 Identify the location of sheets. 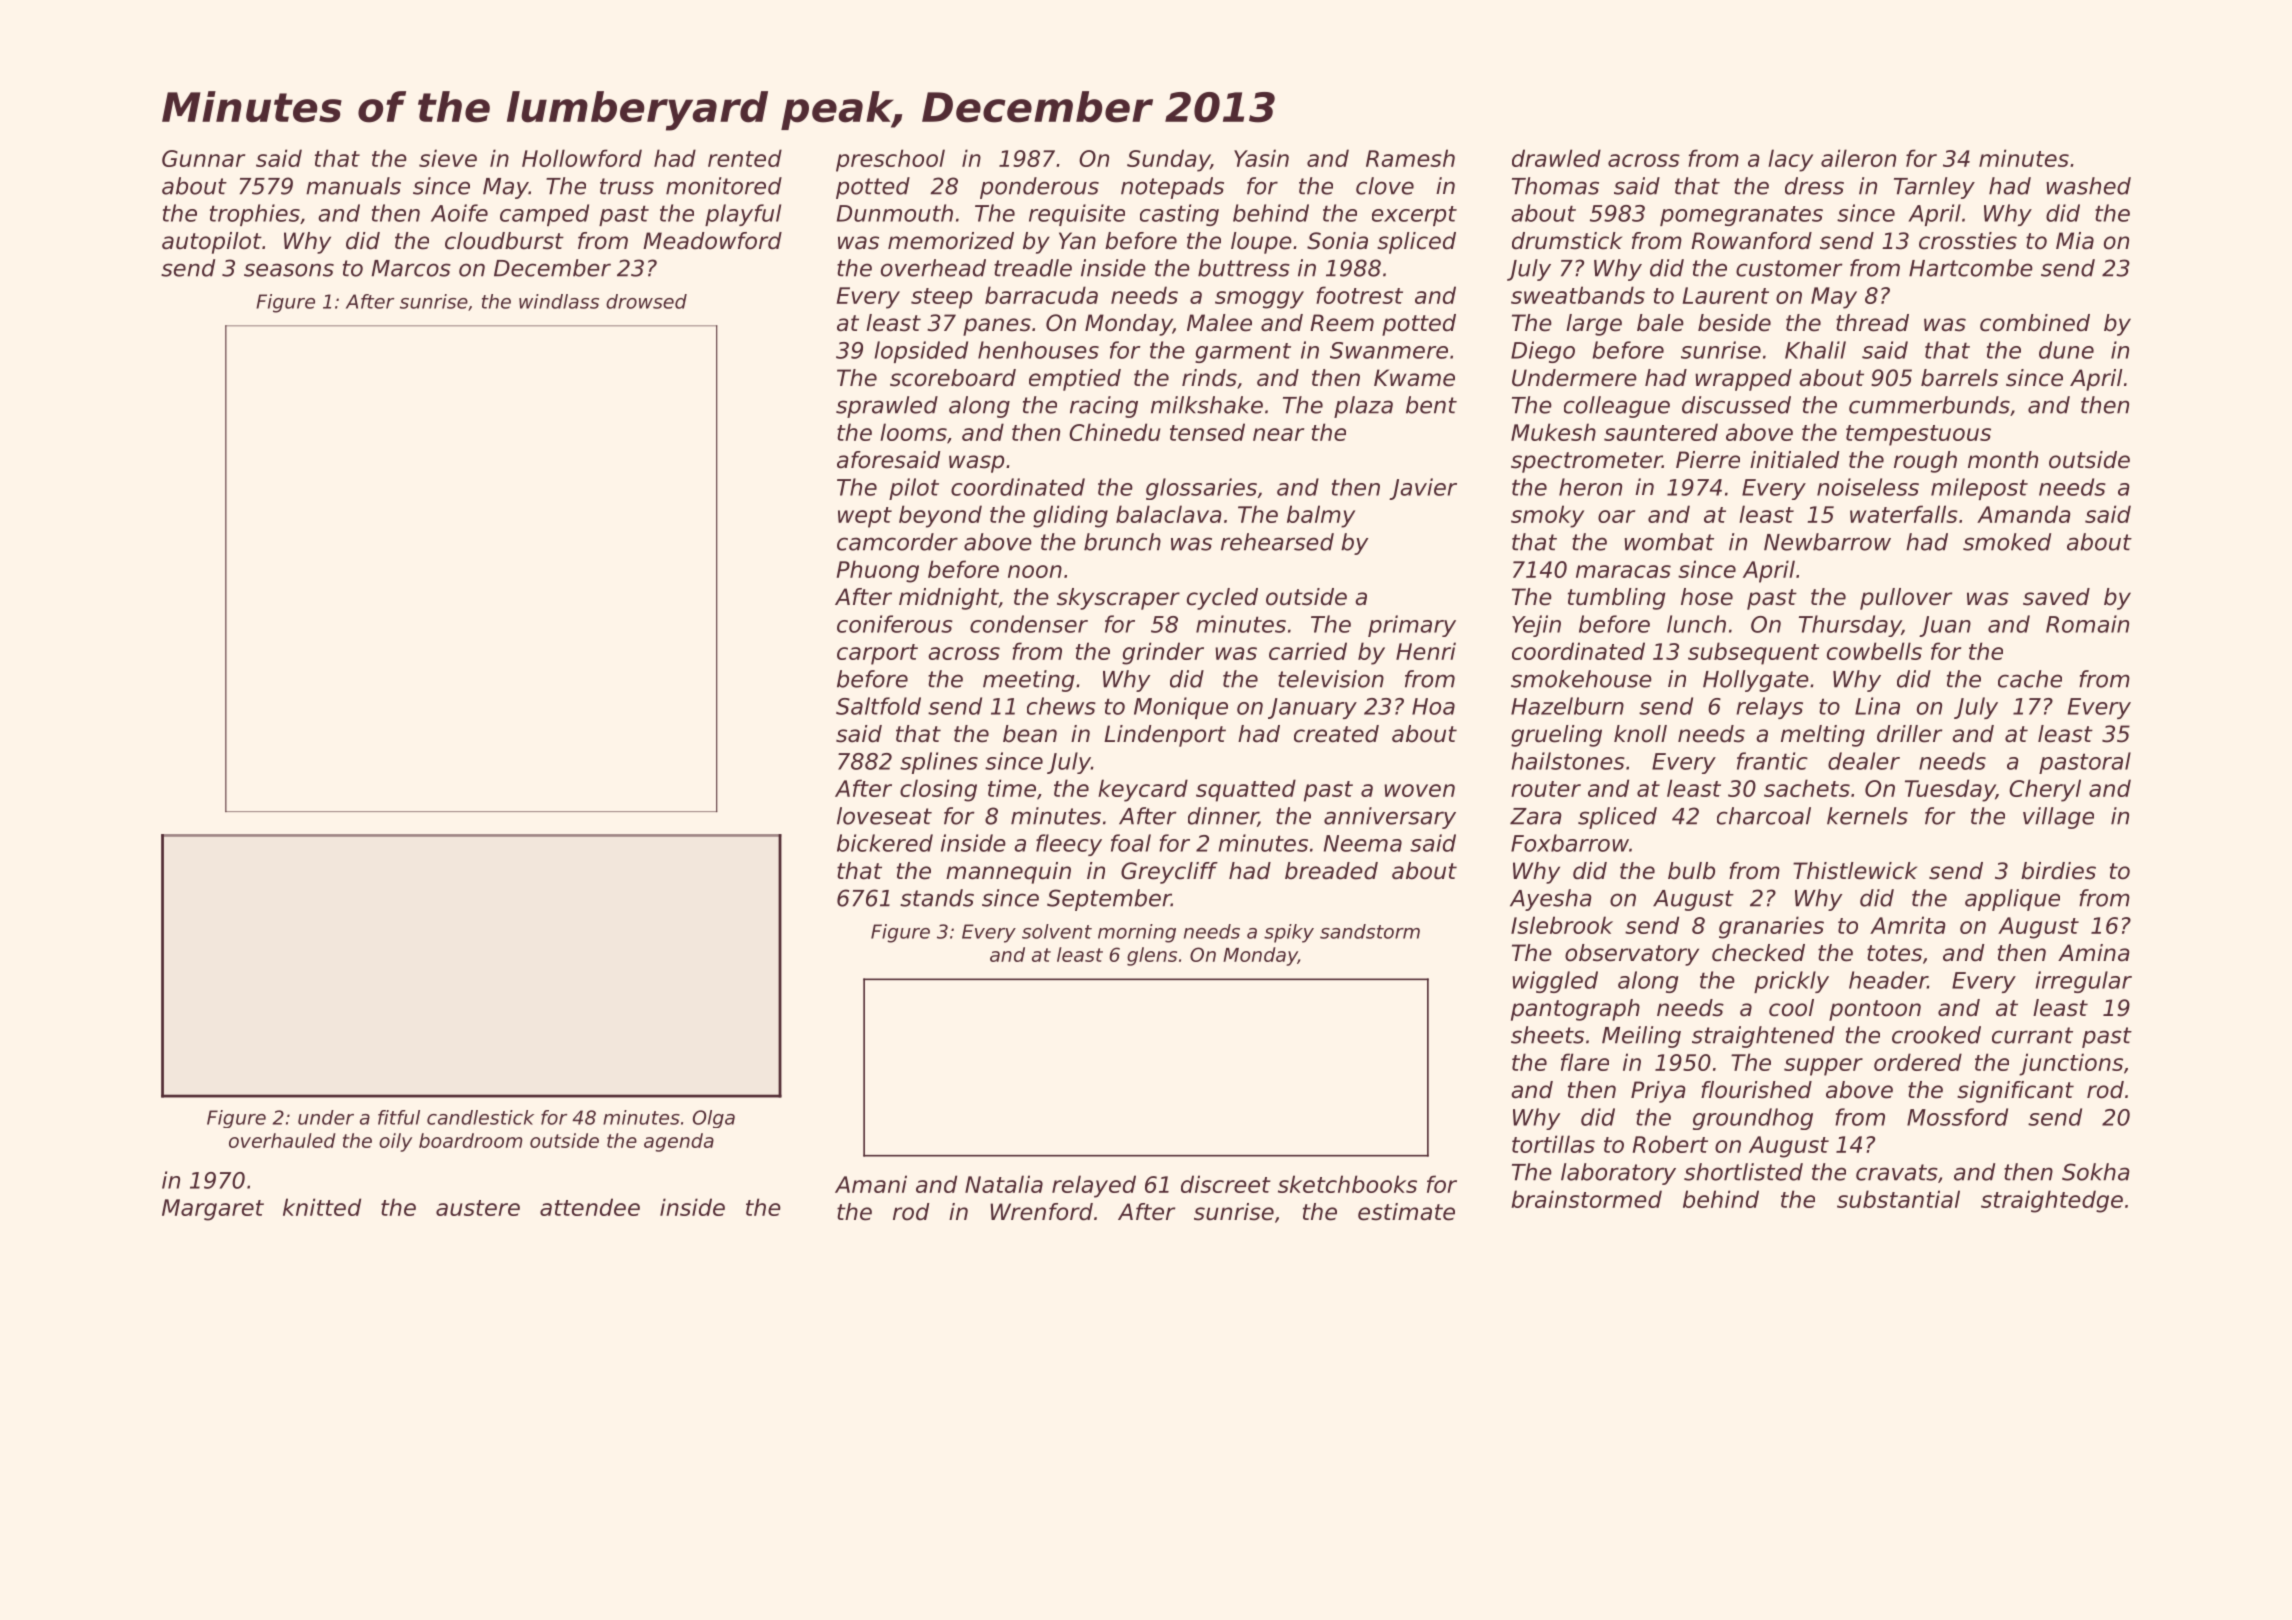
(1547, 1035).
